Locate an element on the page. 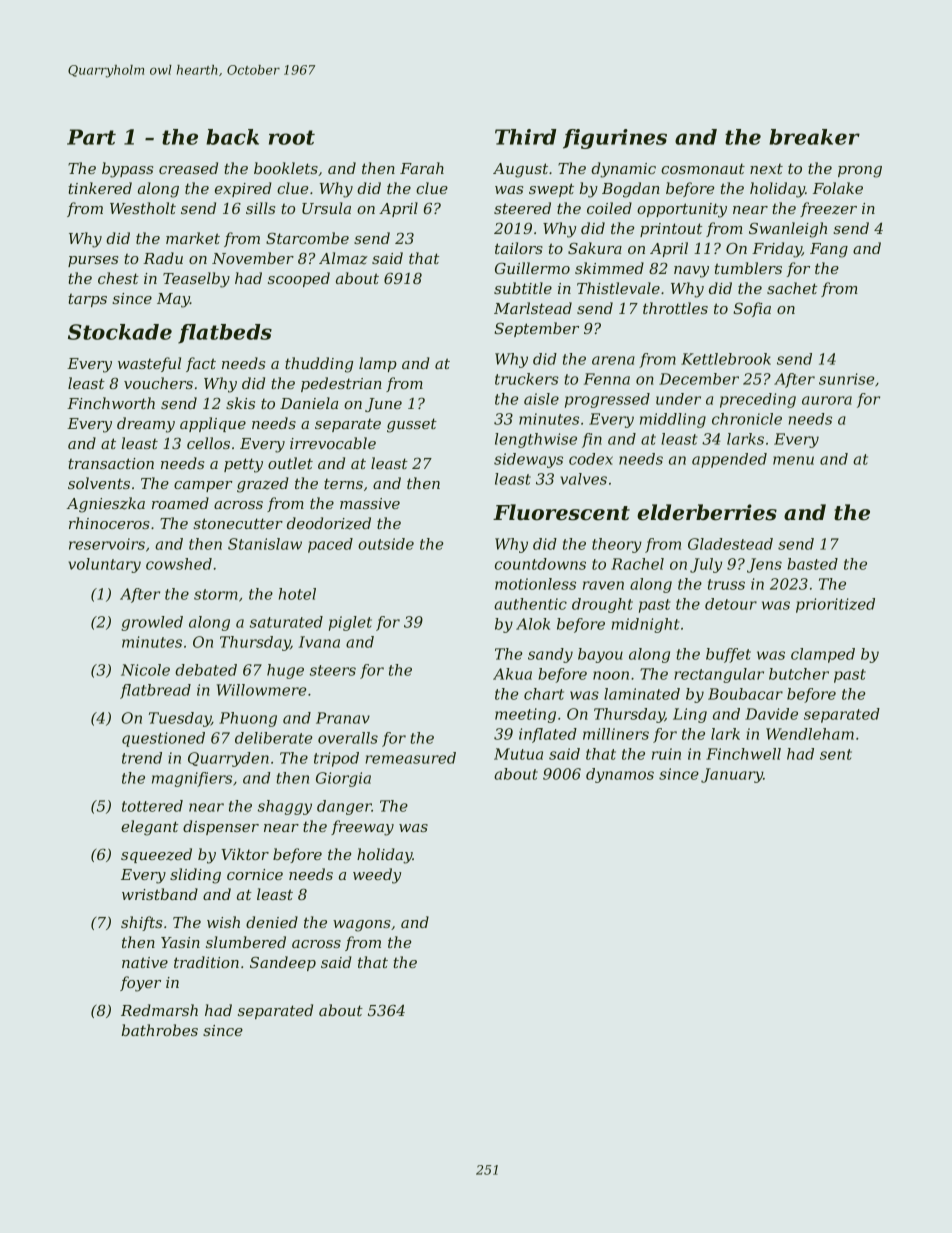 The image size is (952, 1233). bathrobes is located at coordinates (160, 1030).
